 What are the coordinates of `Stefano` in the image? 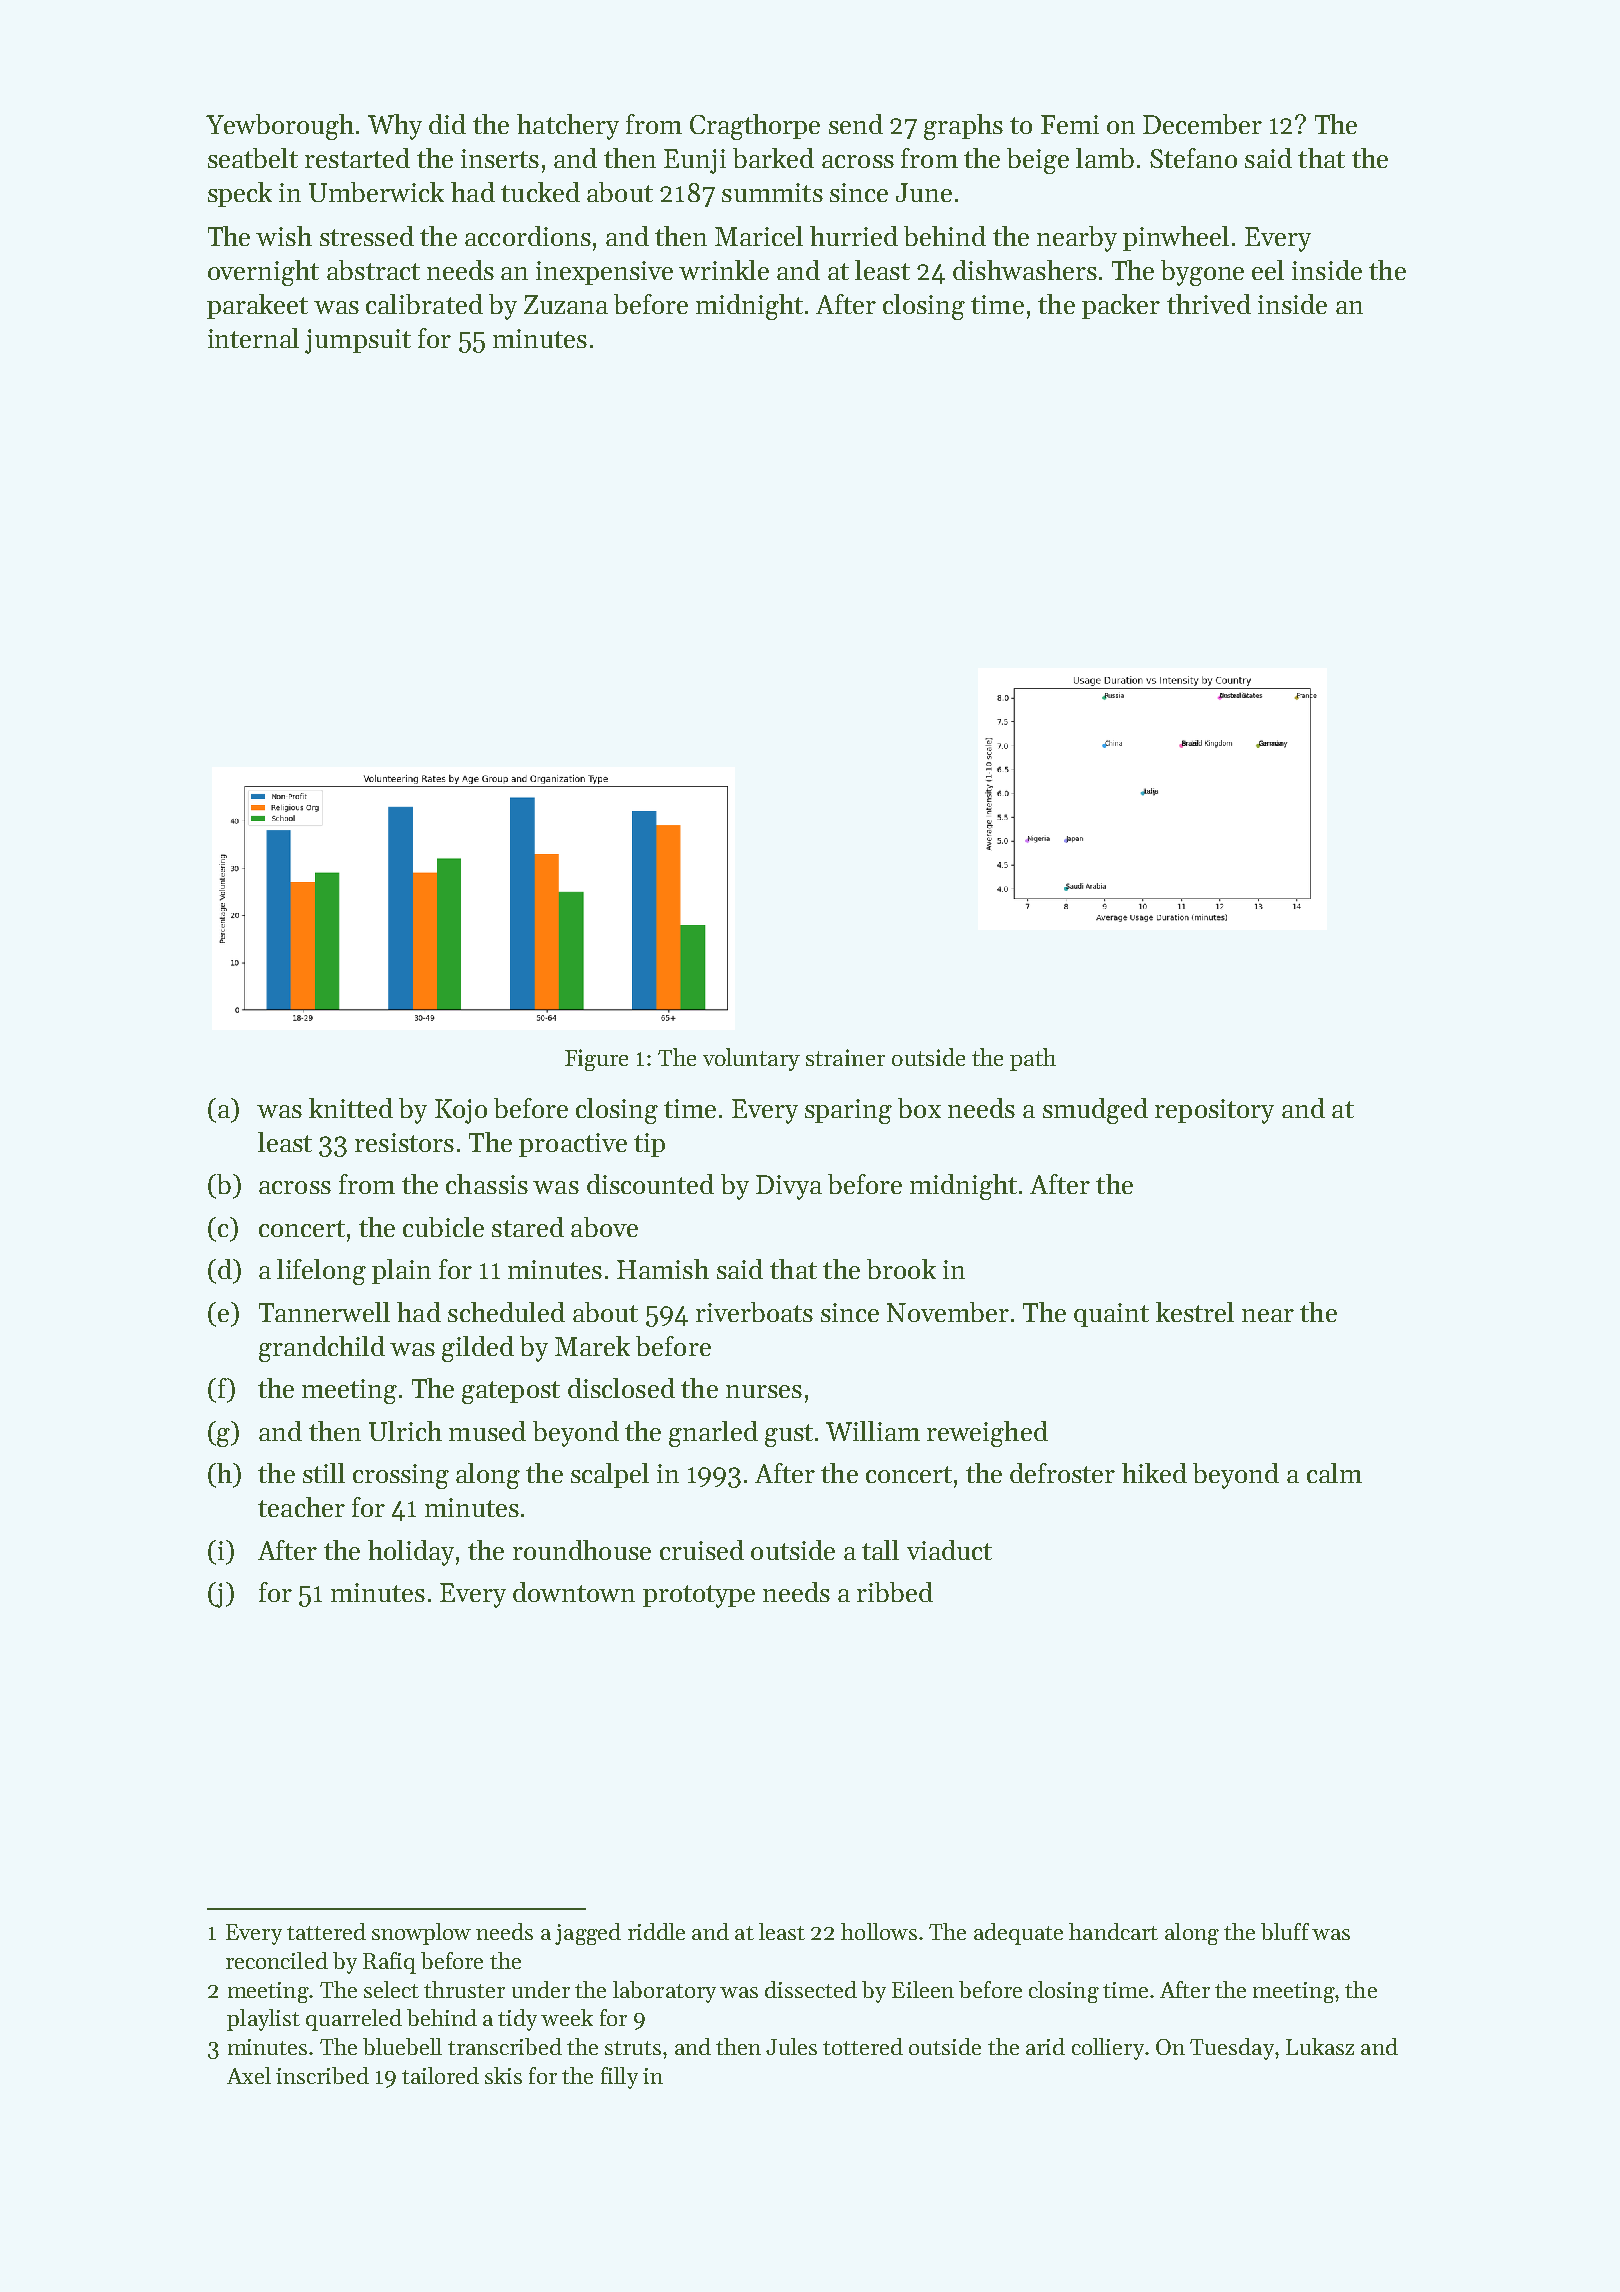 It's located at (1193, 158).
